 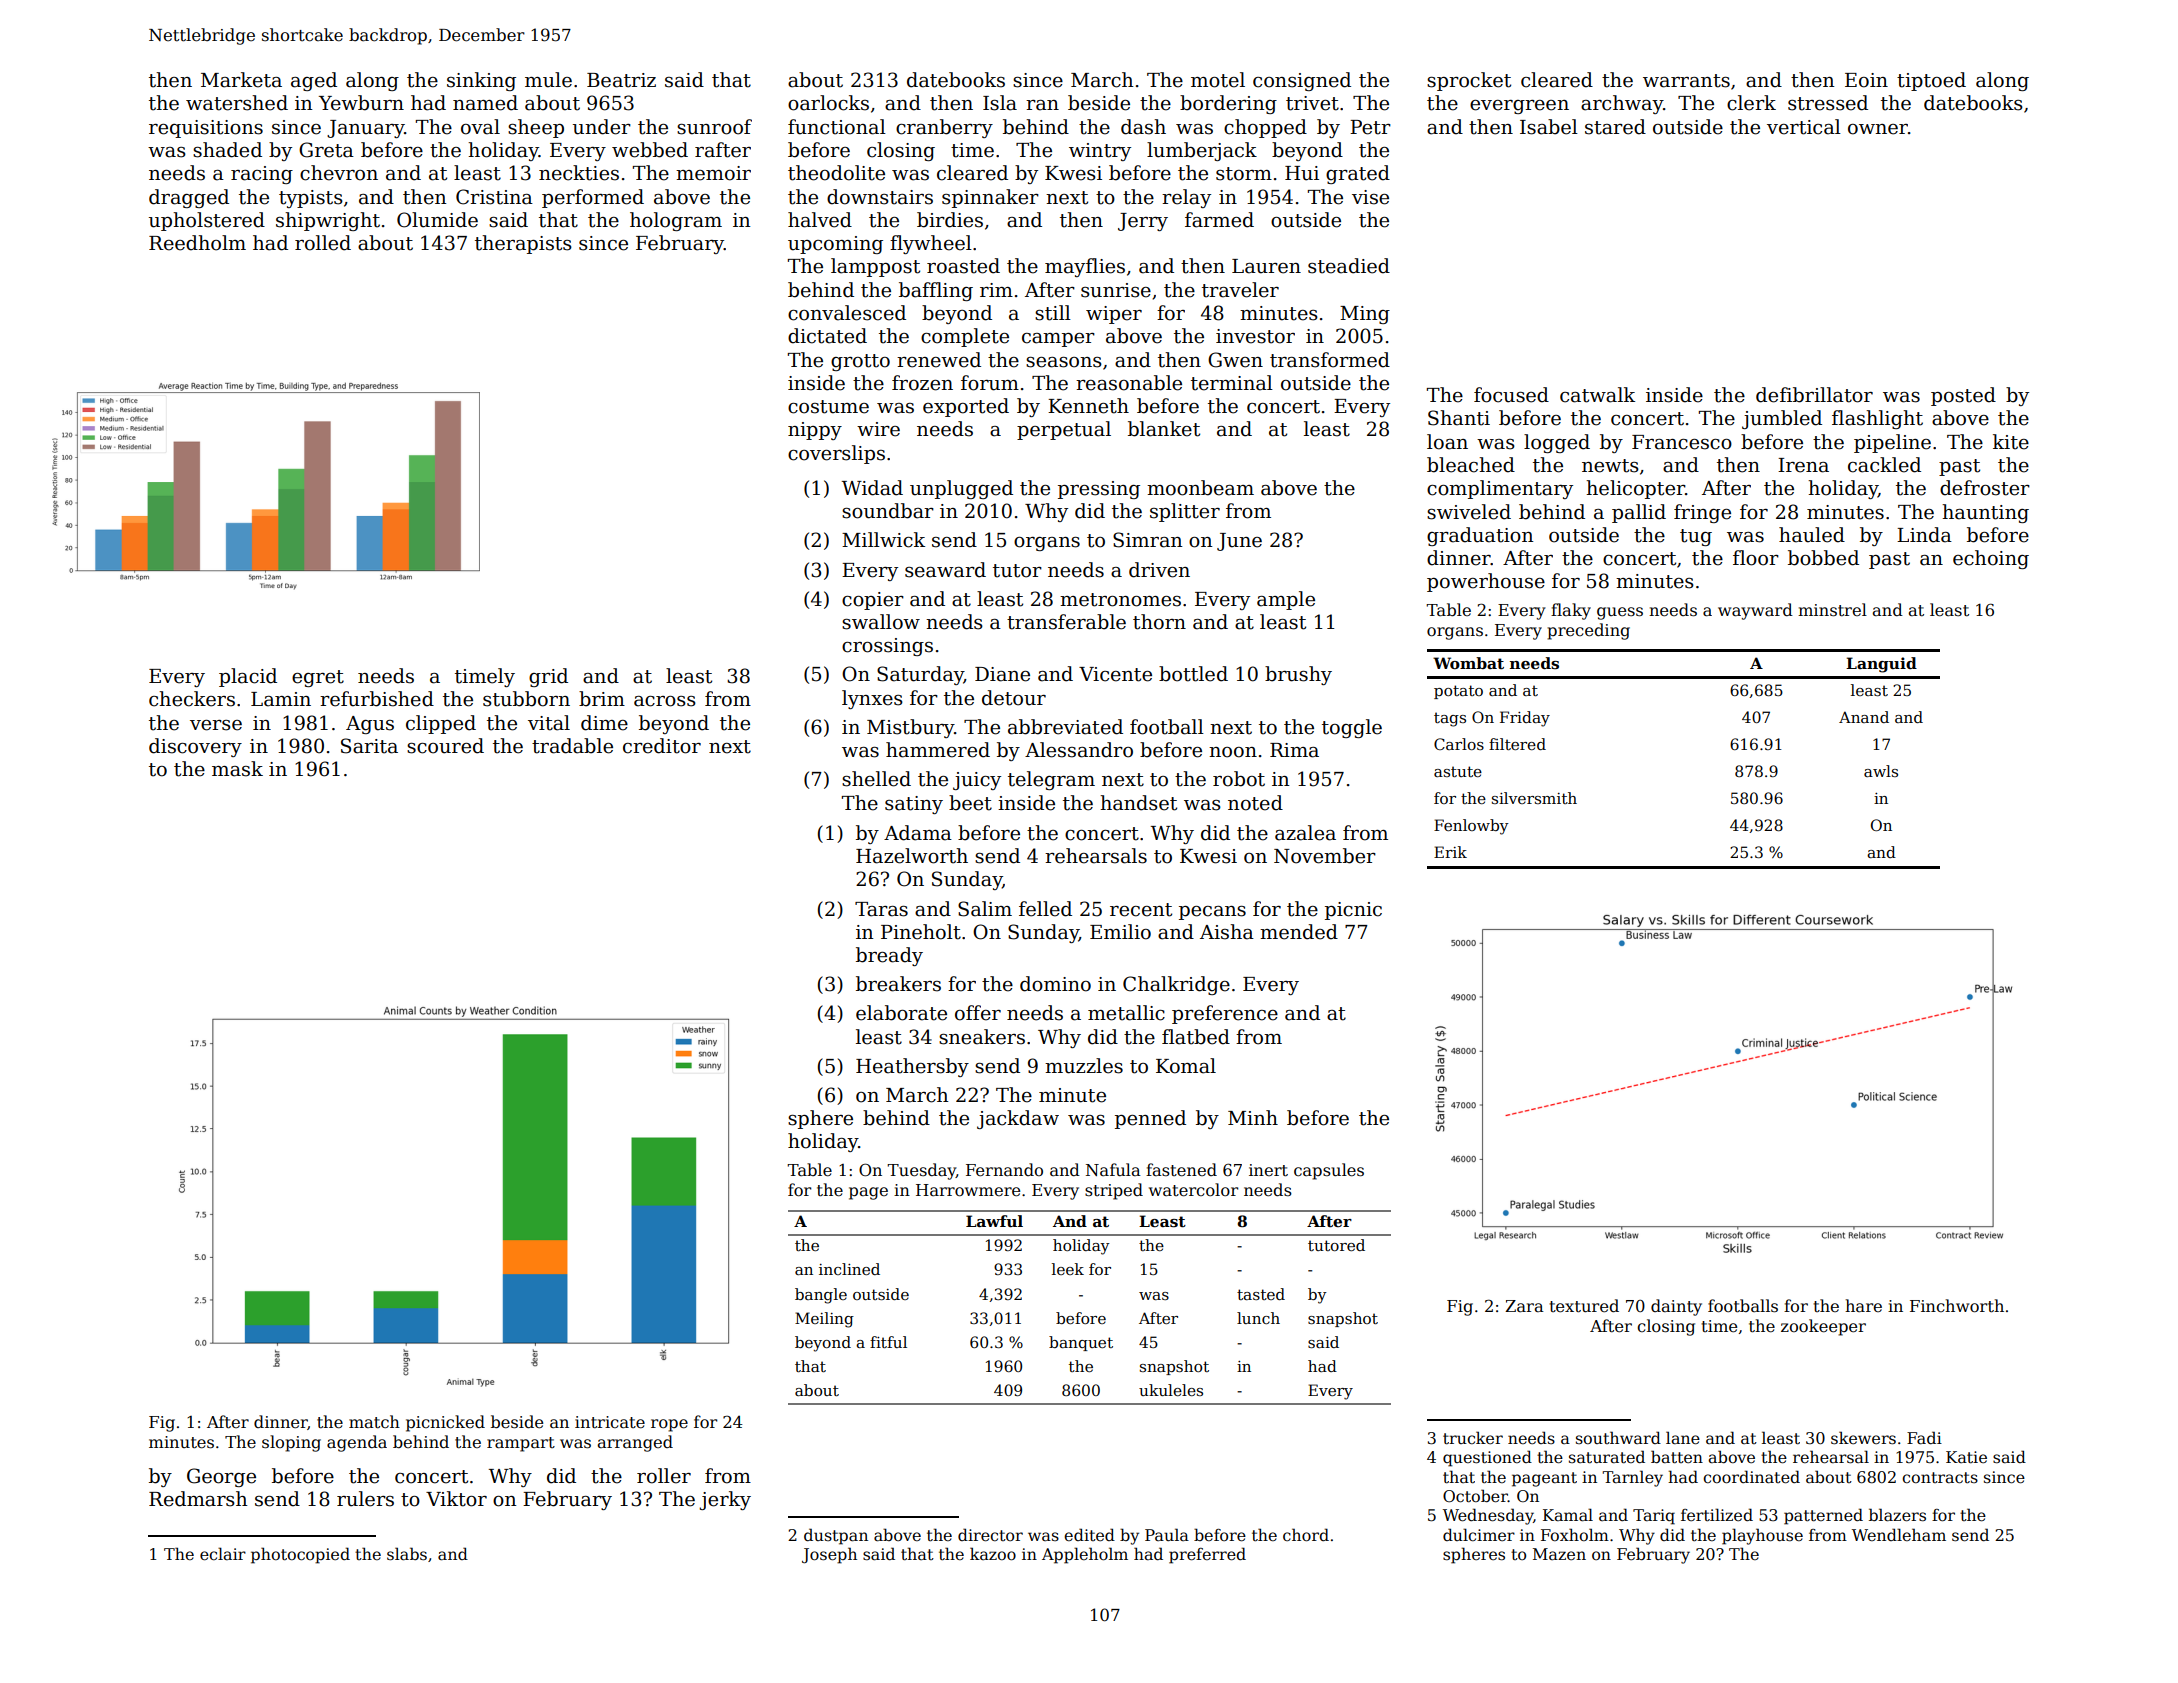 What do you see at coordinates (1924, 535) in the page?
I see `Linda` at bounding box center [1924, 535].
